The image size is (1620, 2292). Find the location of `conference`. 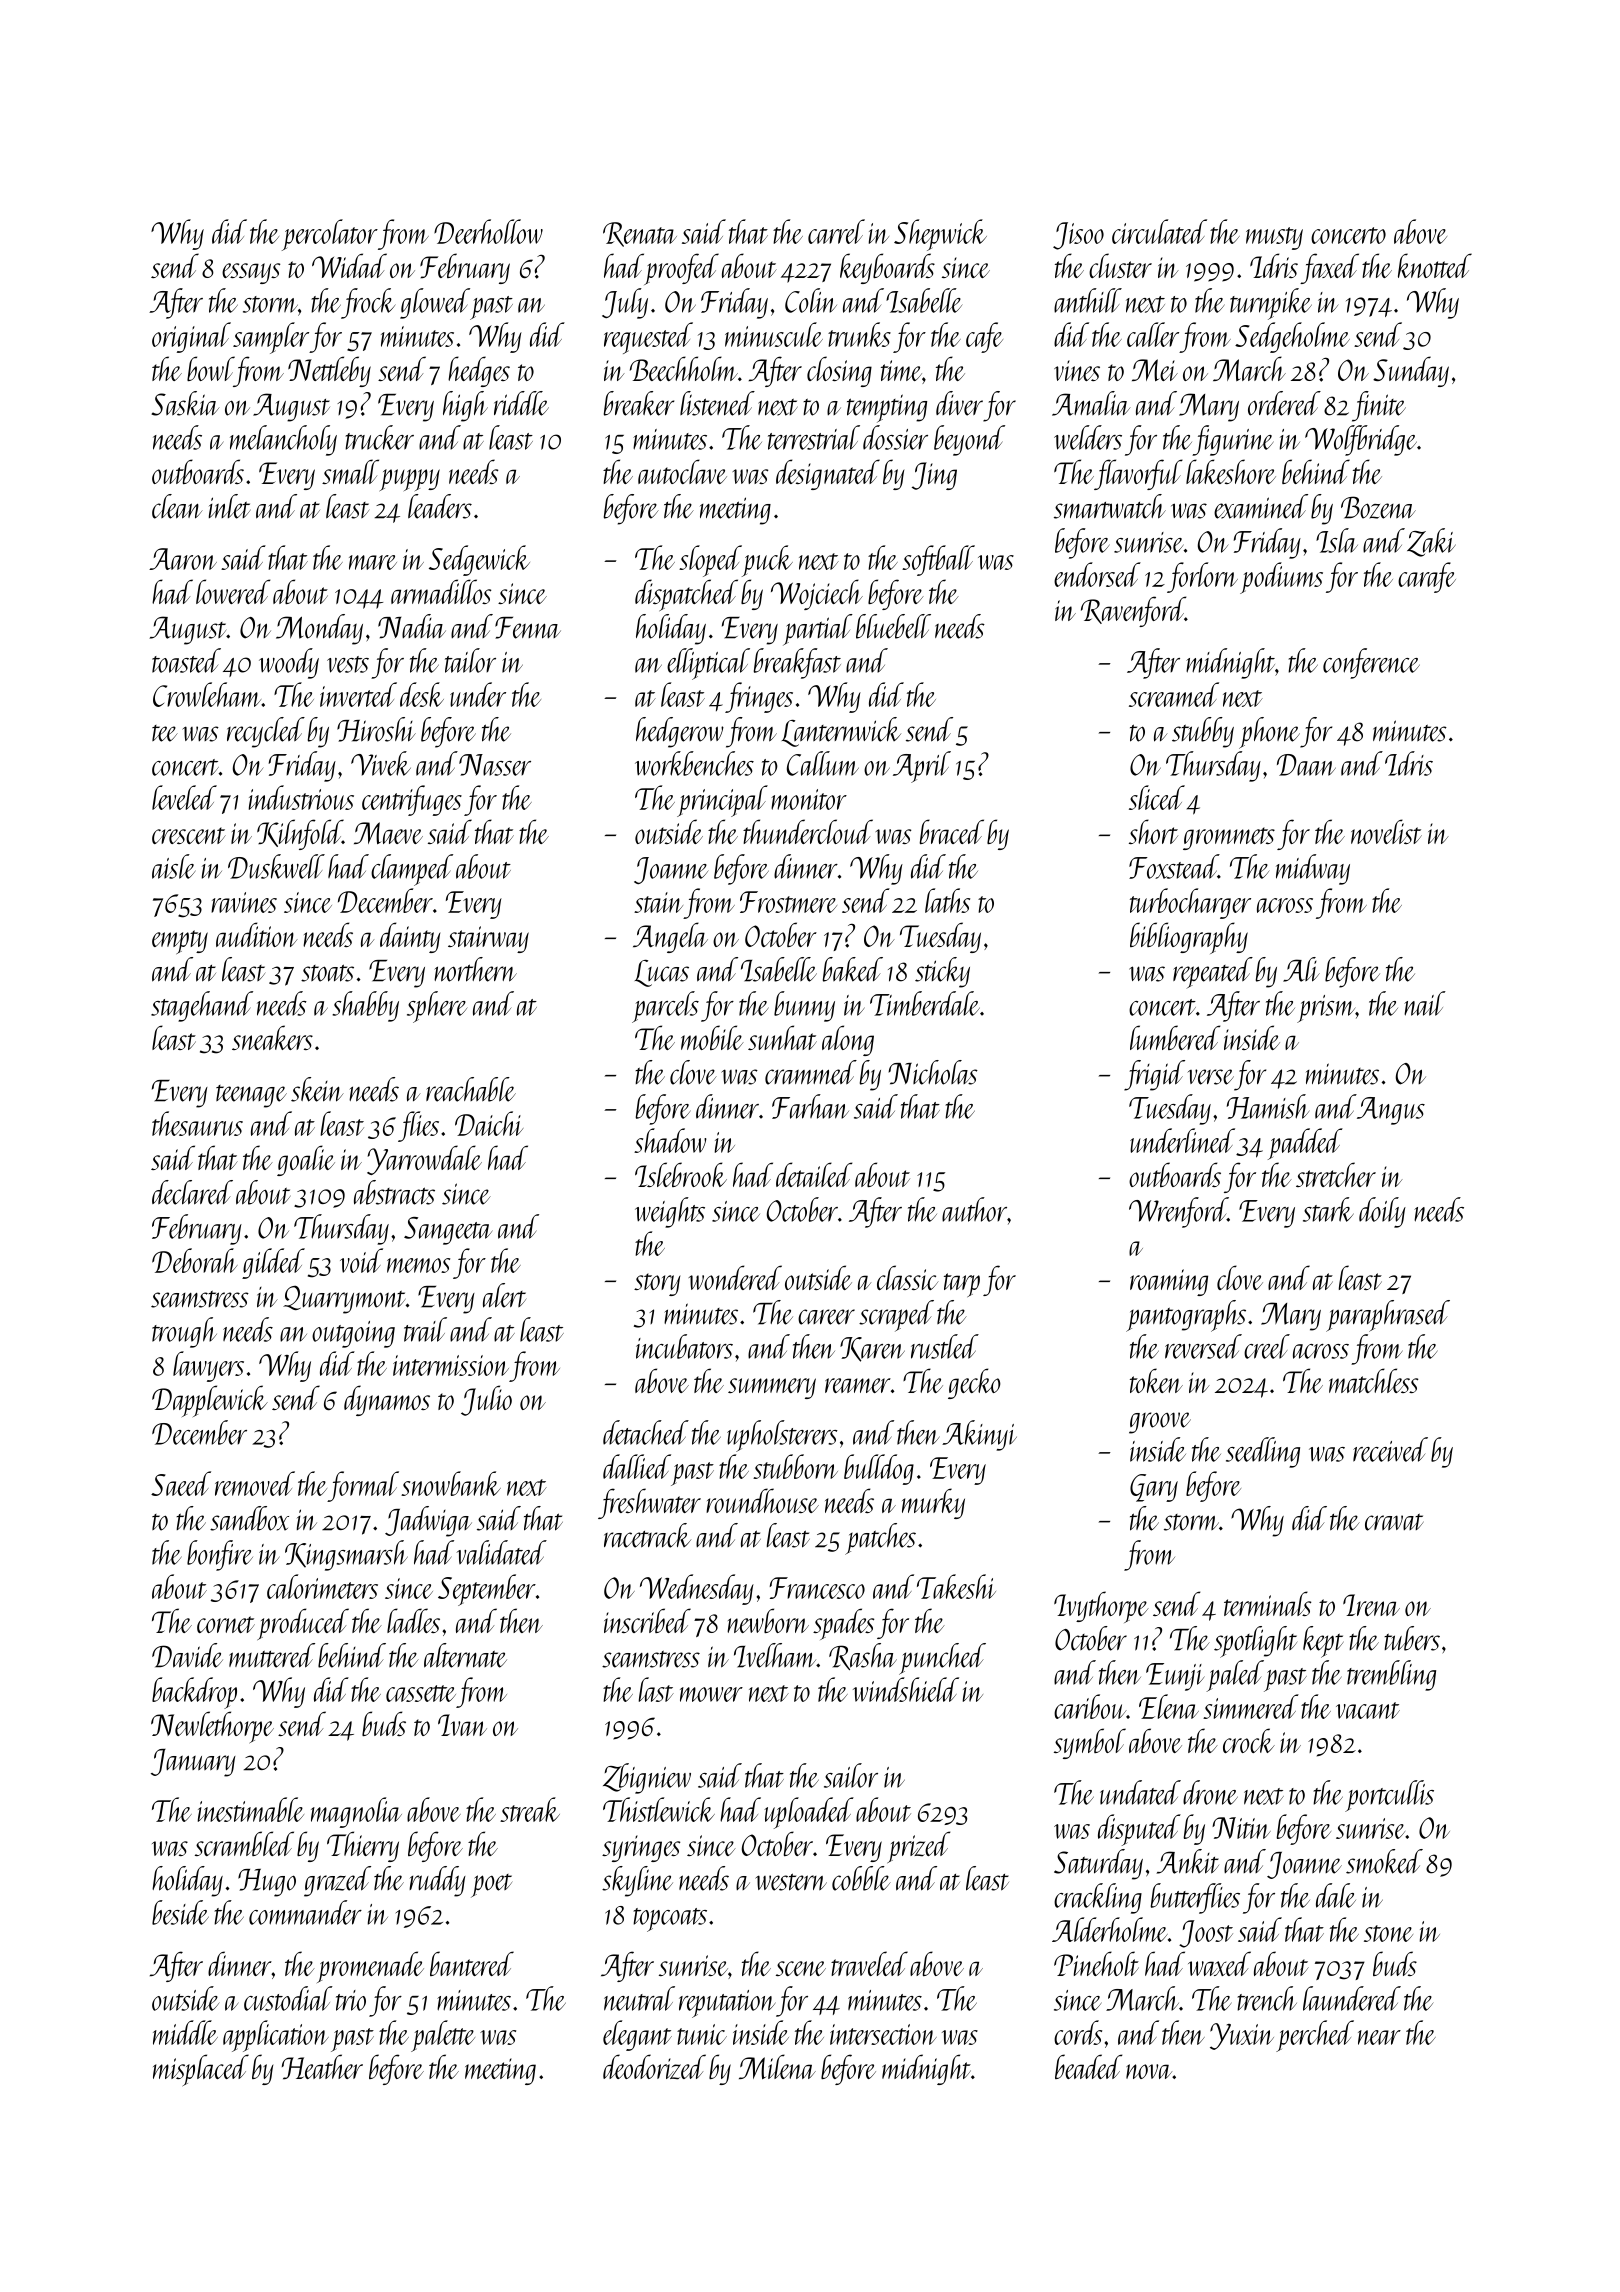

conference is located at coordinates (1371, 663).
